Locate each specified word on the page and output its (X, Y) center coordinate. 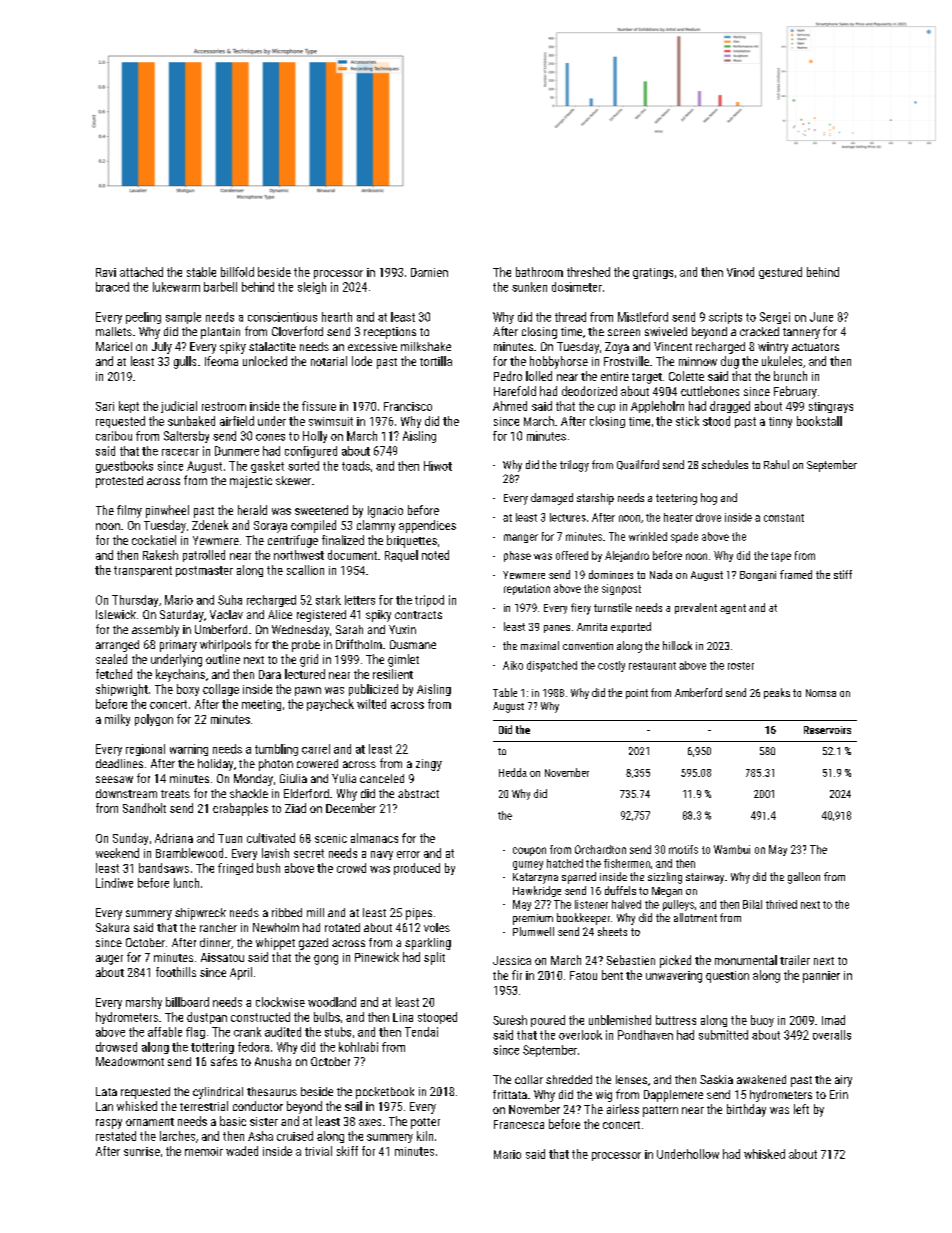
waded (242, 1151)
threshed (588, 272)
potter (425, 1123)
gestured (780, 273)
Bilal (752, 904)
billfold (237, 272)
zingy (429, 765)
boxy (188, 690)
